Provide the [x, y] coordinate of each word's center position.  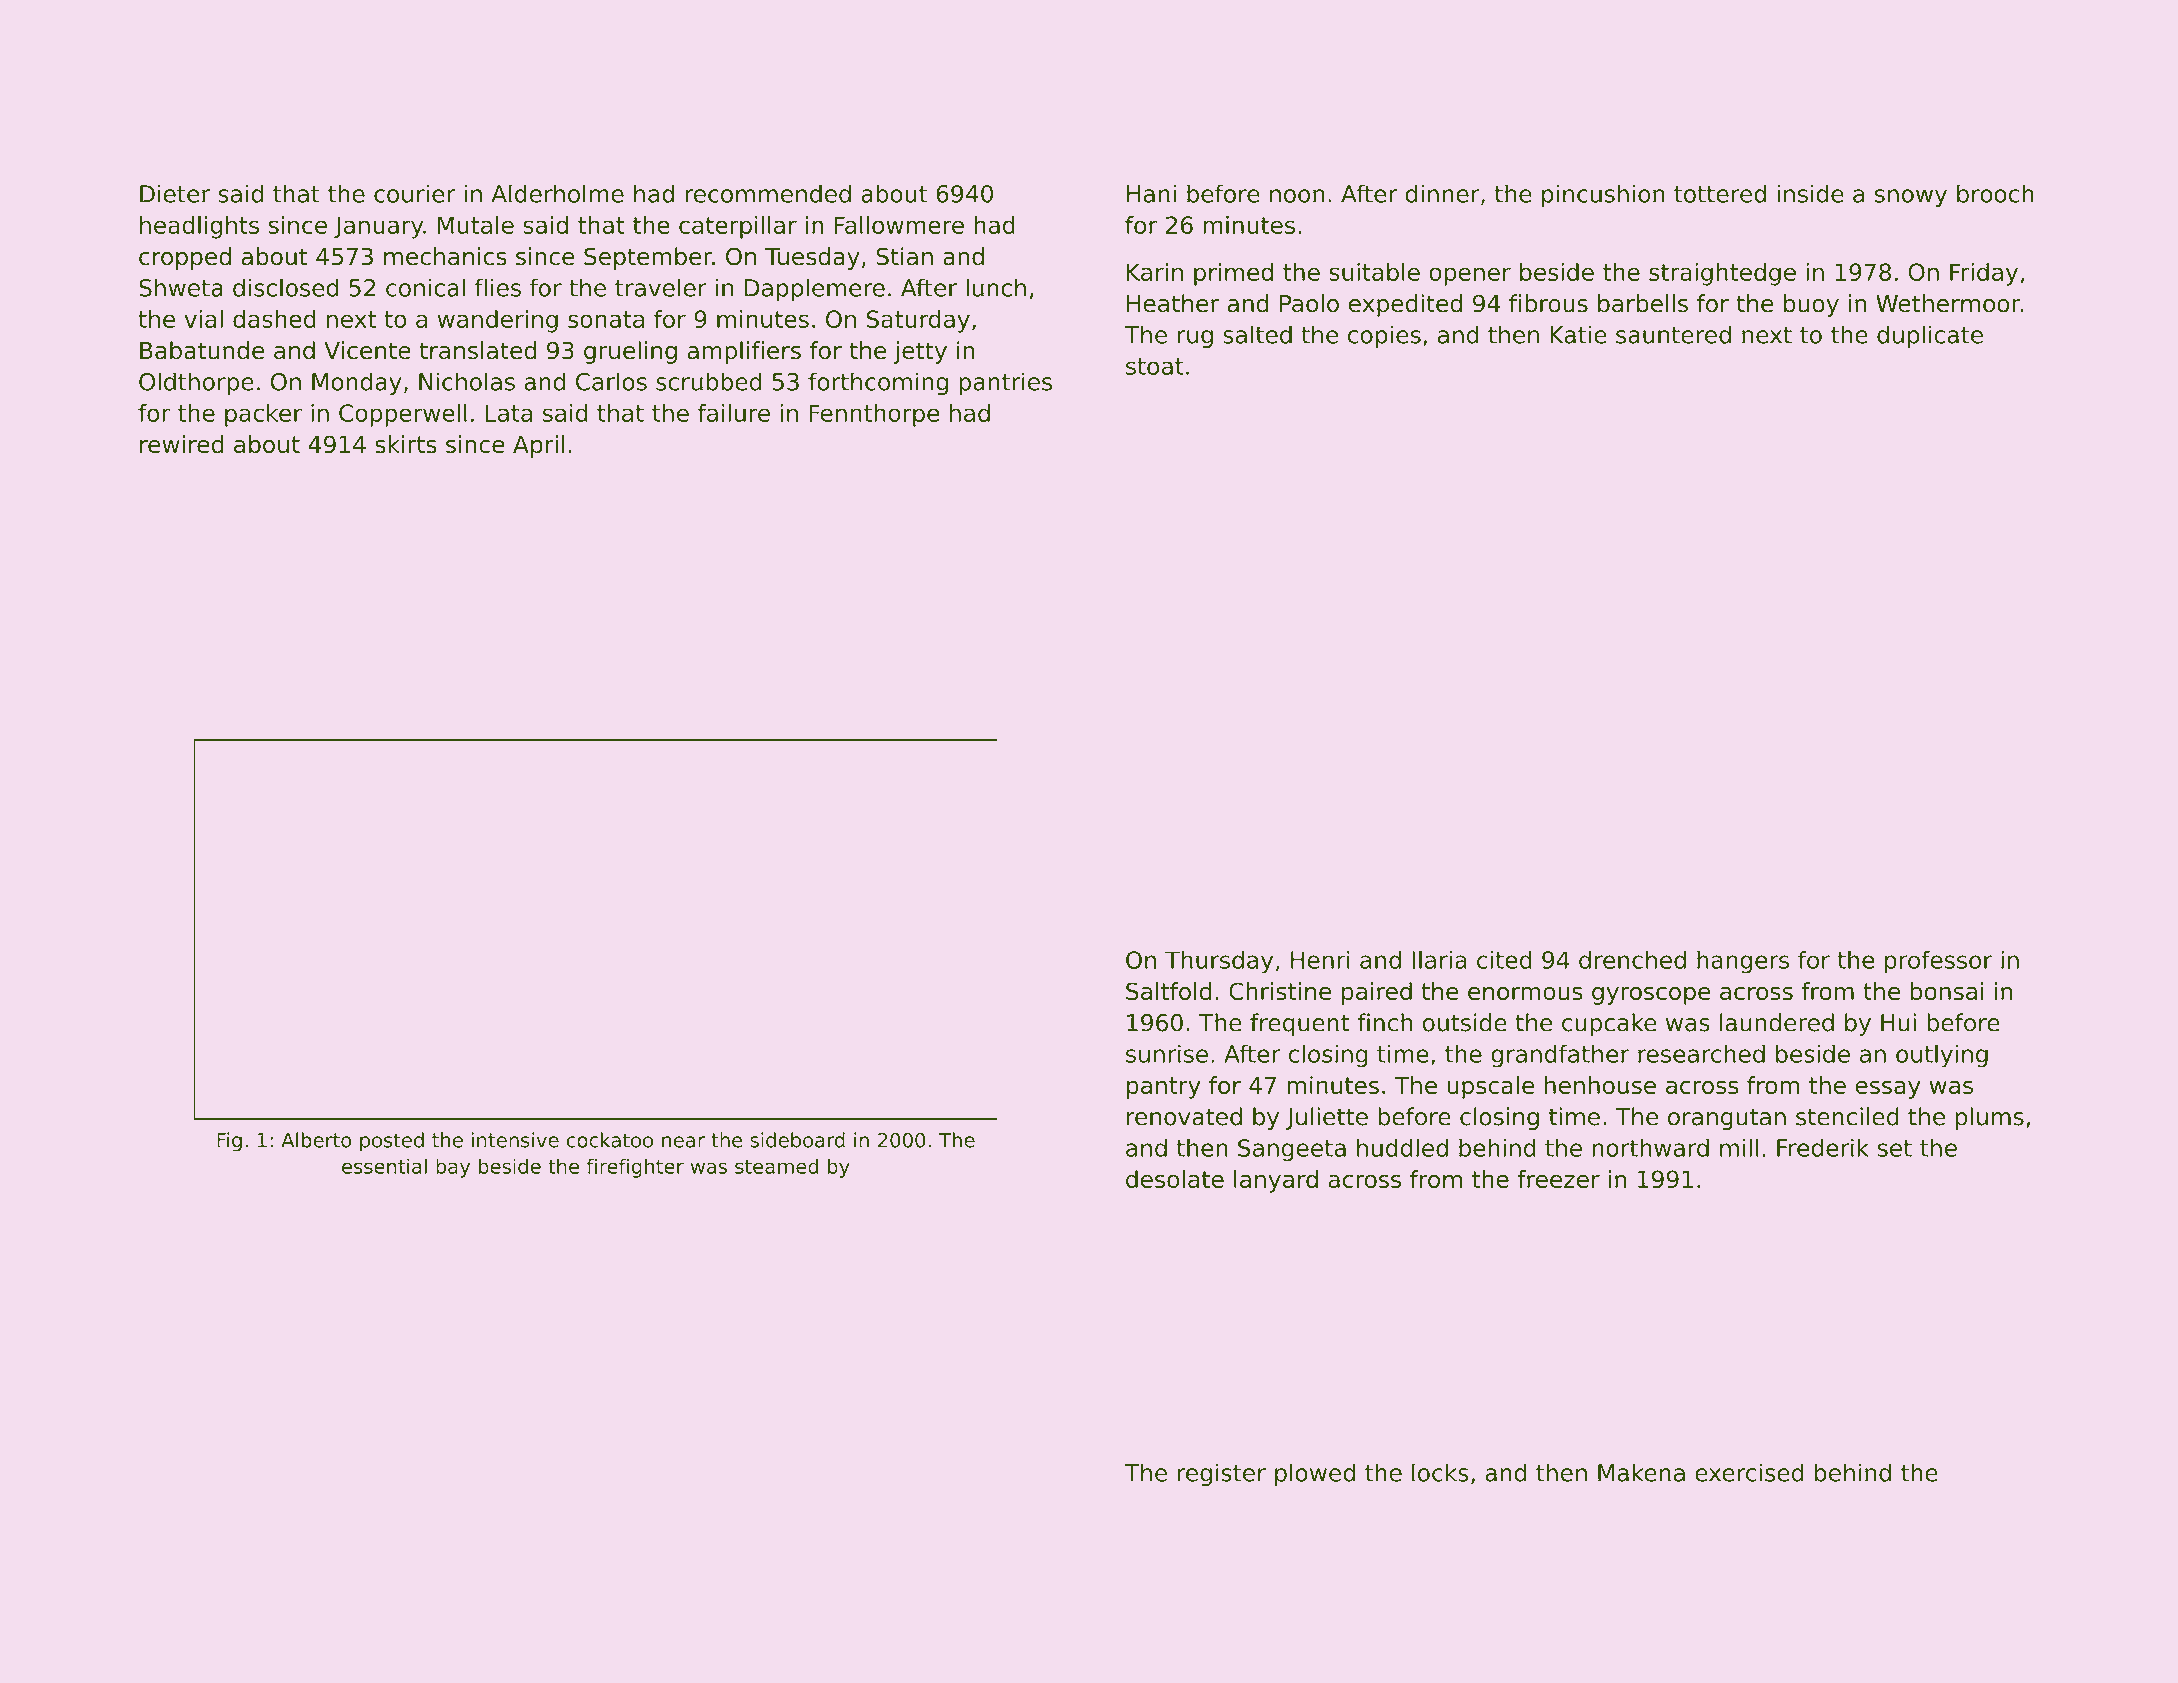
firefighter [635, 1168]
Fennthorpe [874, 415]
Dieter [175, 193]
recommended [768, 193]
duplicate [1930, 336]
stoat [1155, 366]
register [1222, 1474]
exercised [1749, 1472]
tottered [1720, 193]
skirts [406, 444]
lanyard [1276, 1181]
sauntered [1673, 334]
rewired [182, 444]
